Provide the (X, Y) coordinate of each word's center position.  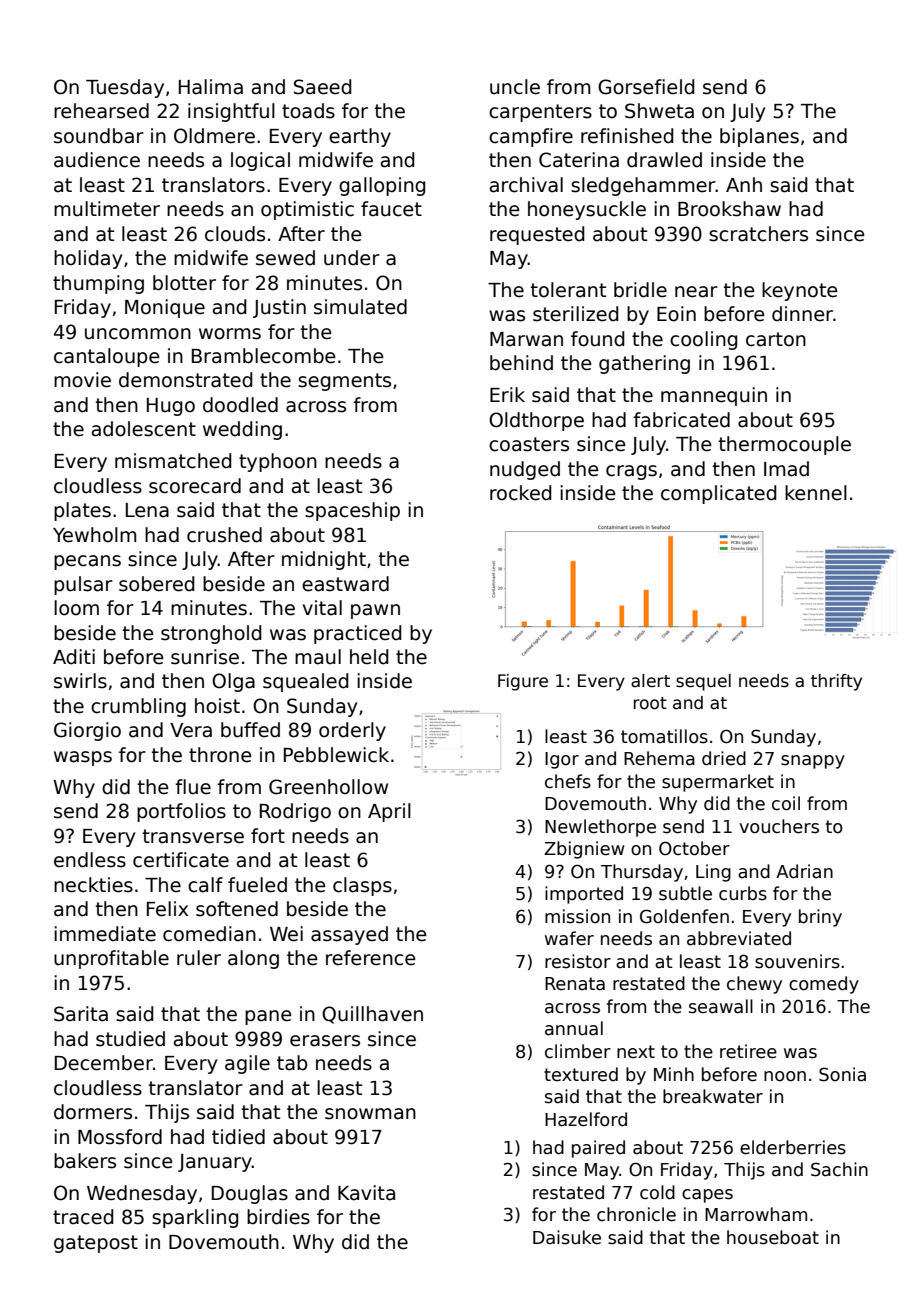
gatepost (96, 1244)
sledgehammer (643, 186)
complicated (719, 494)
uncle (515, 87)
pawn (375, 611)
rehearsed (101, 111)
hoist (217, 706)
